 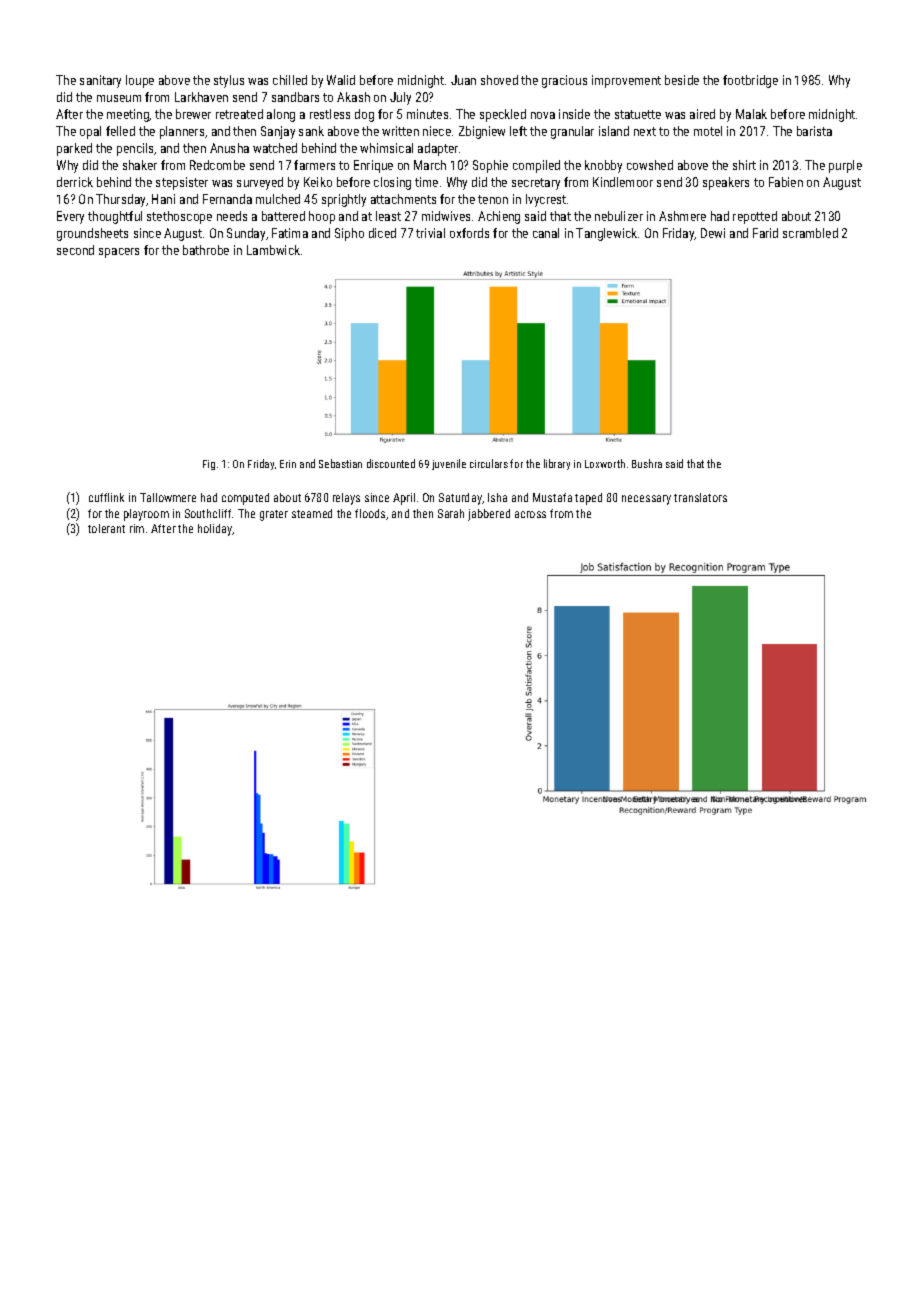 I want to click on second, so click(x=75, y=250).
